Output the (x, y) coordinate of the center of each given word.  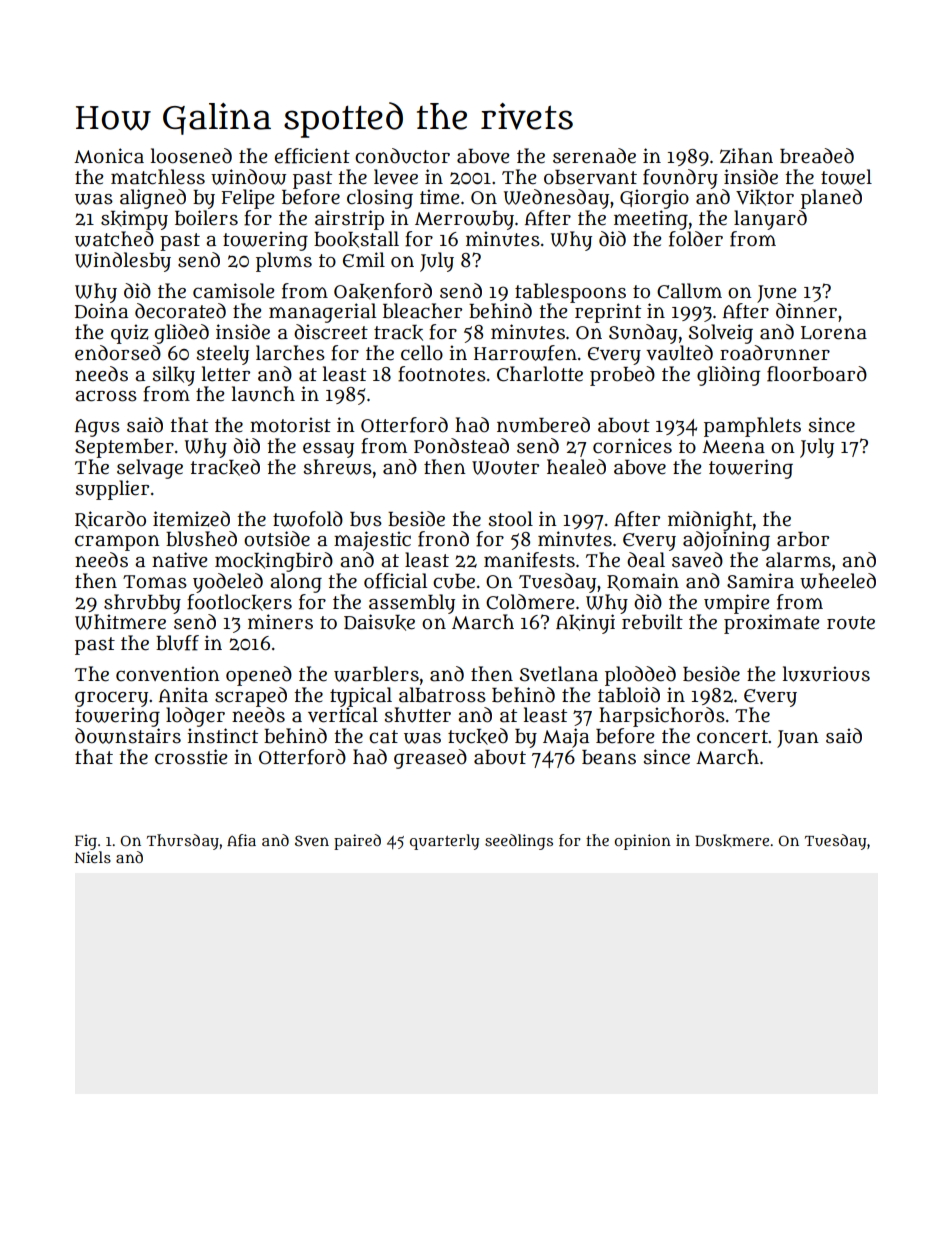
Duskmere (732, 840)
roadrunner (775, 353)
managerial (322, 313)
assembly (412, 604)
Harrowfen (525, 353)
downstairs (128, 736)
